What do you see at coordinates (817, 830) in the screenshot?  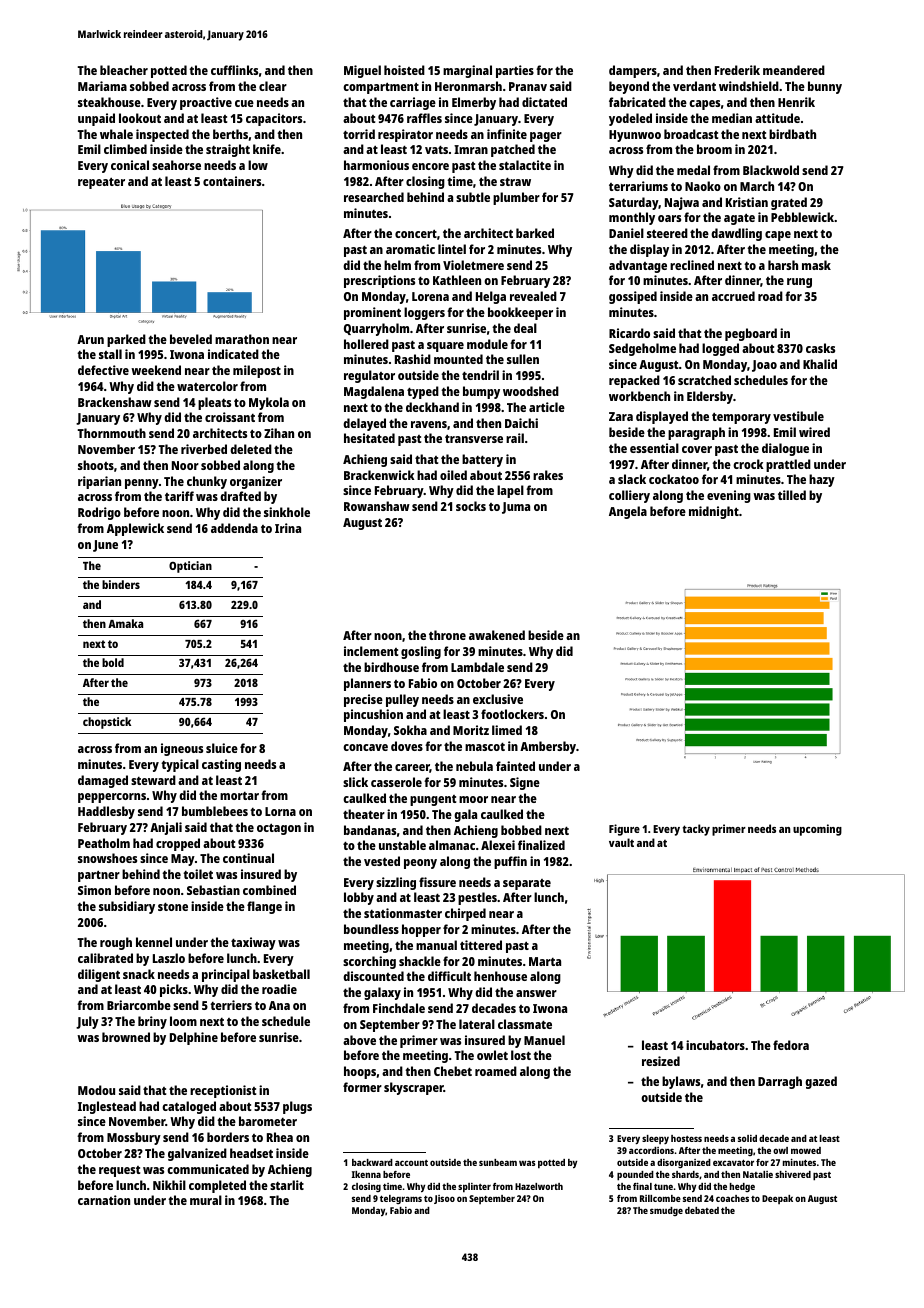 I see `upcoming` at bounding box center [817, 830].
